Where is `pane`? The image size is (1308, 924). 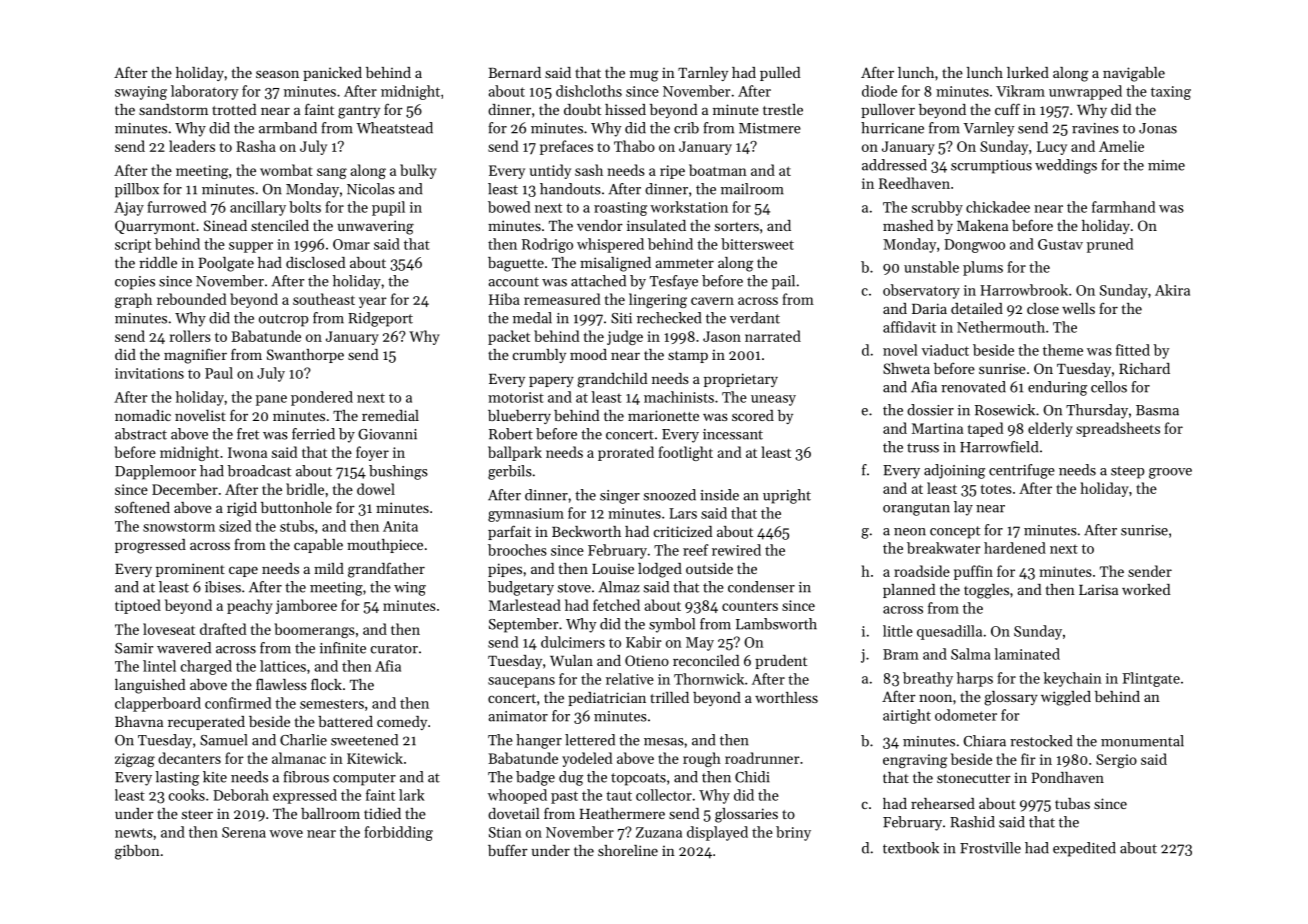
pane is located at coordinates (271, 400).
